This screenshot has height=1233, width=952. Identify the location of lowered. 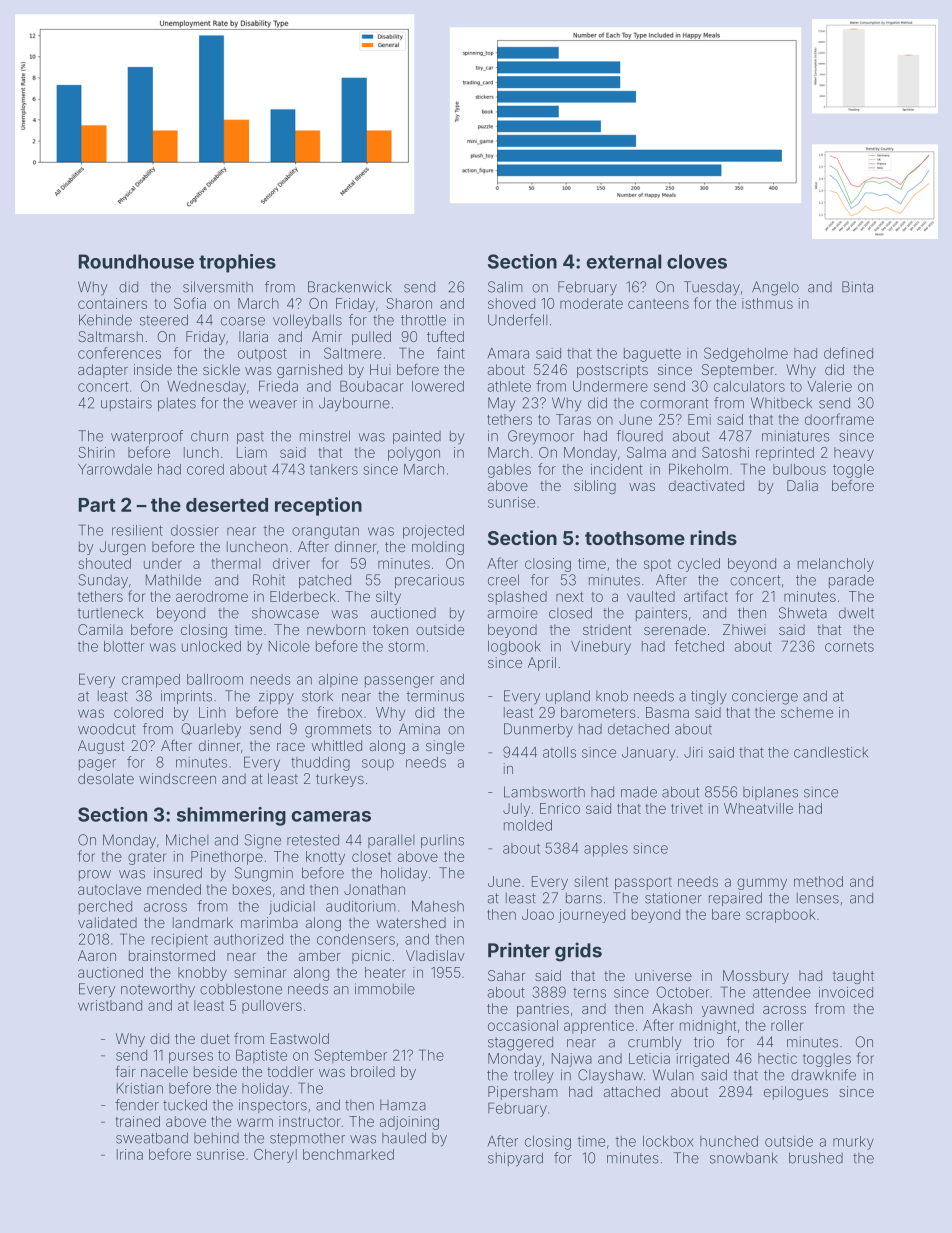
(438, 386).
